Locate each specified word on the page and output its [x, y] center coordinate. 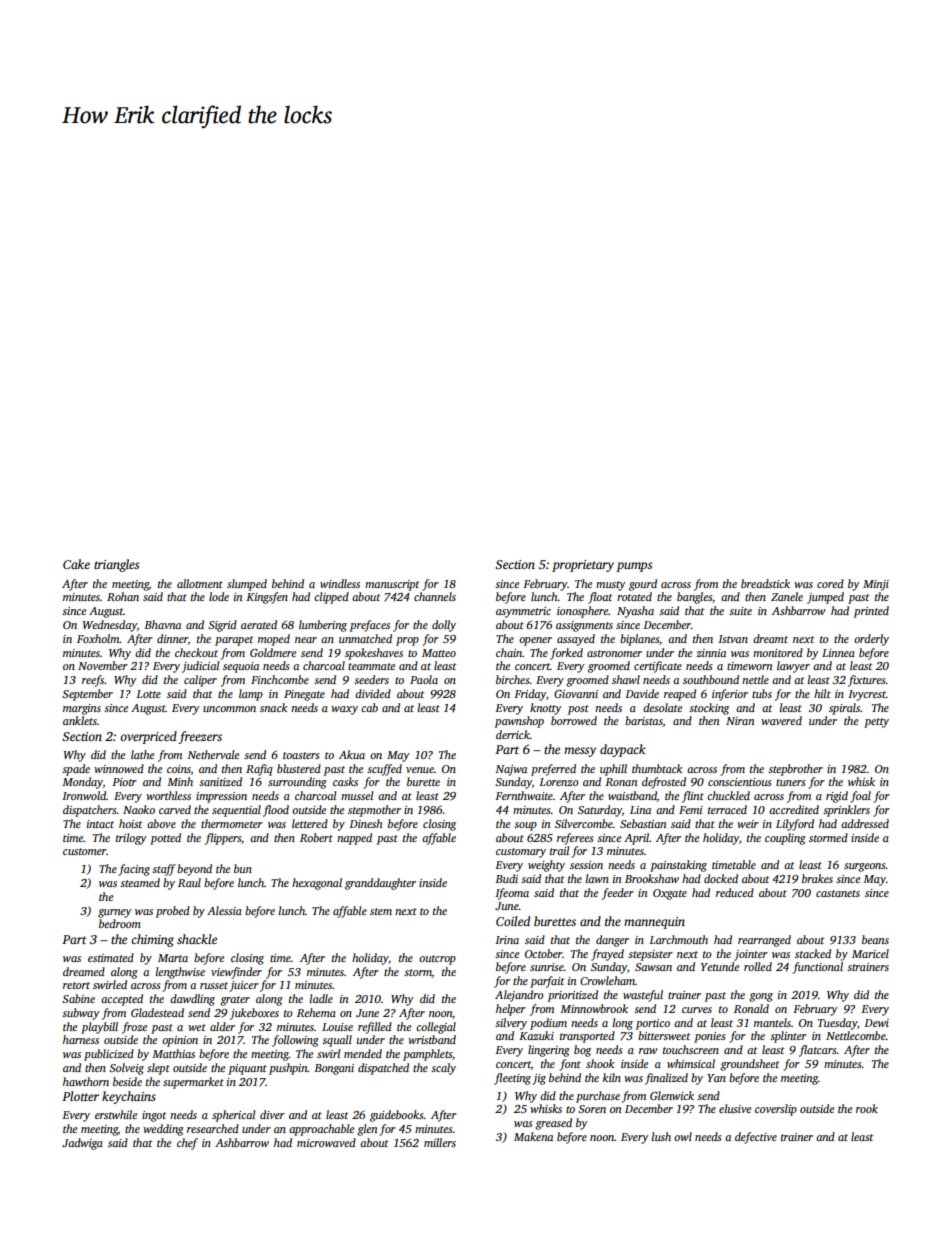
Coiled [513, 921]
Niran [740, 721]
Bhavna [162, 624]
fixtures [867, 681]
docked [721, 878]
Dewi [876, 1023]
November [103, 665]
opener [535, 641]
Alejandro [519, 996]
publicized [109, 1055]
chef [187, 1144]
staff [164, 870]
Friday [530, 695]
